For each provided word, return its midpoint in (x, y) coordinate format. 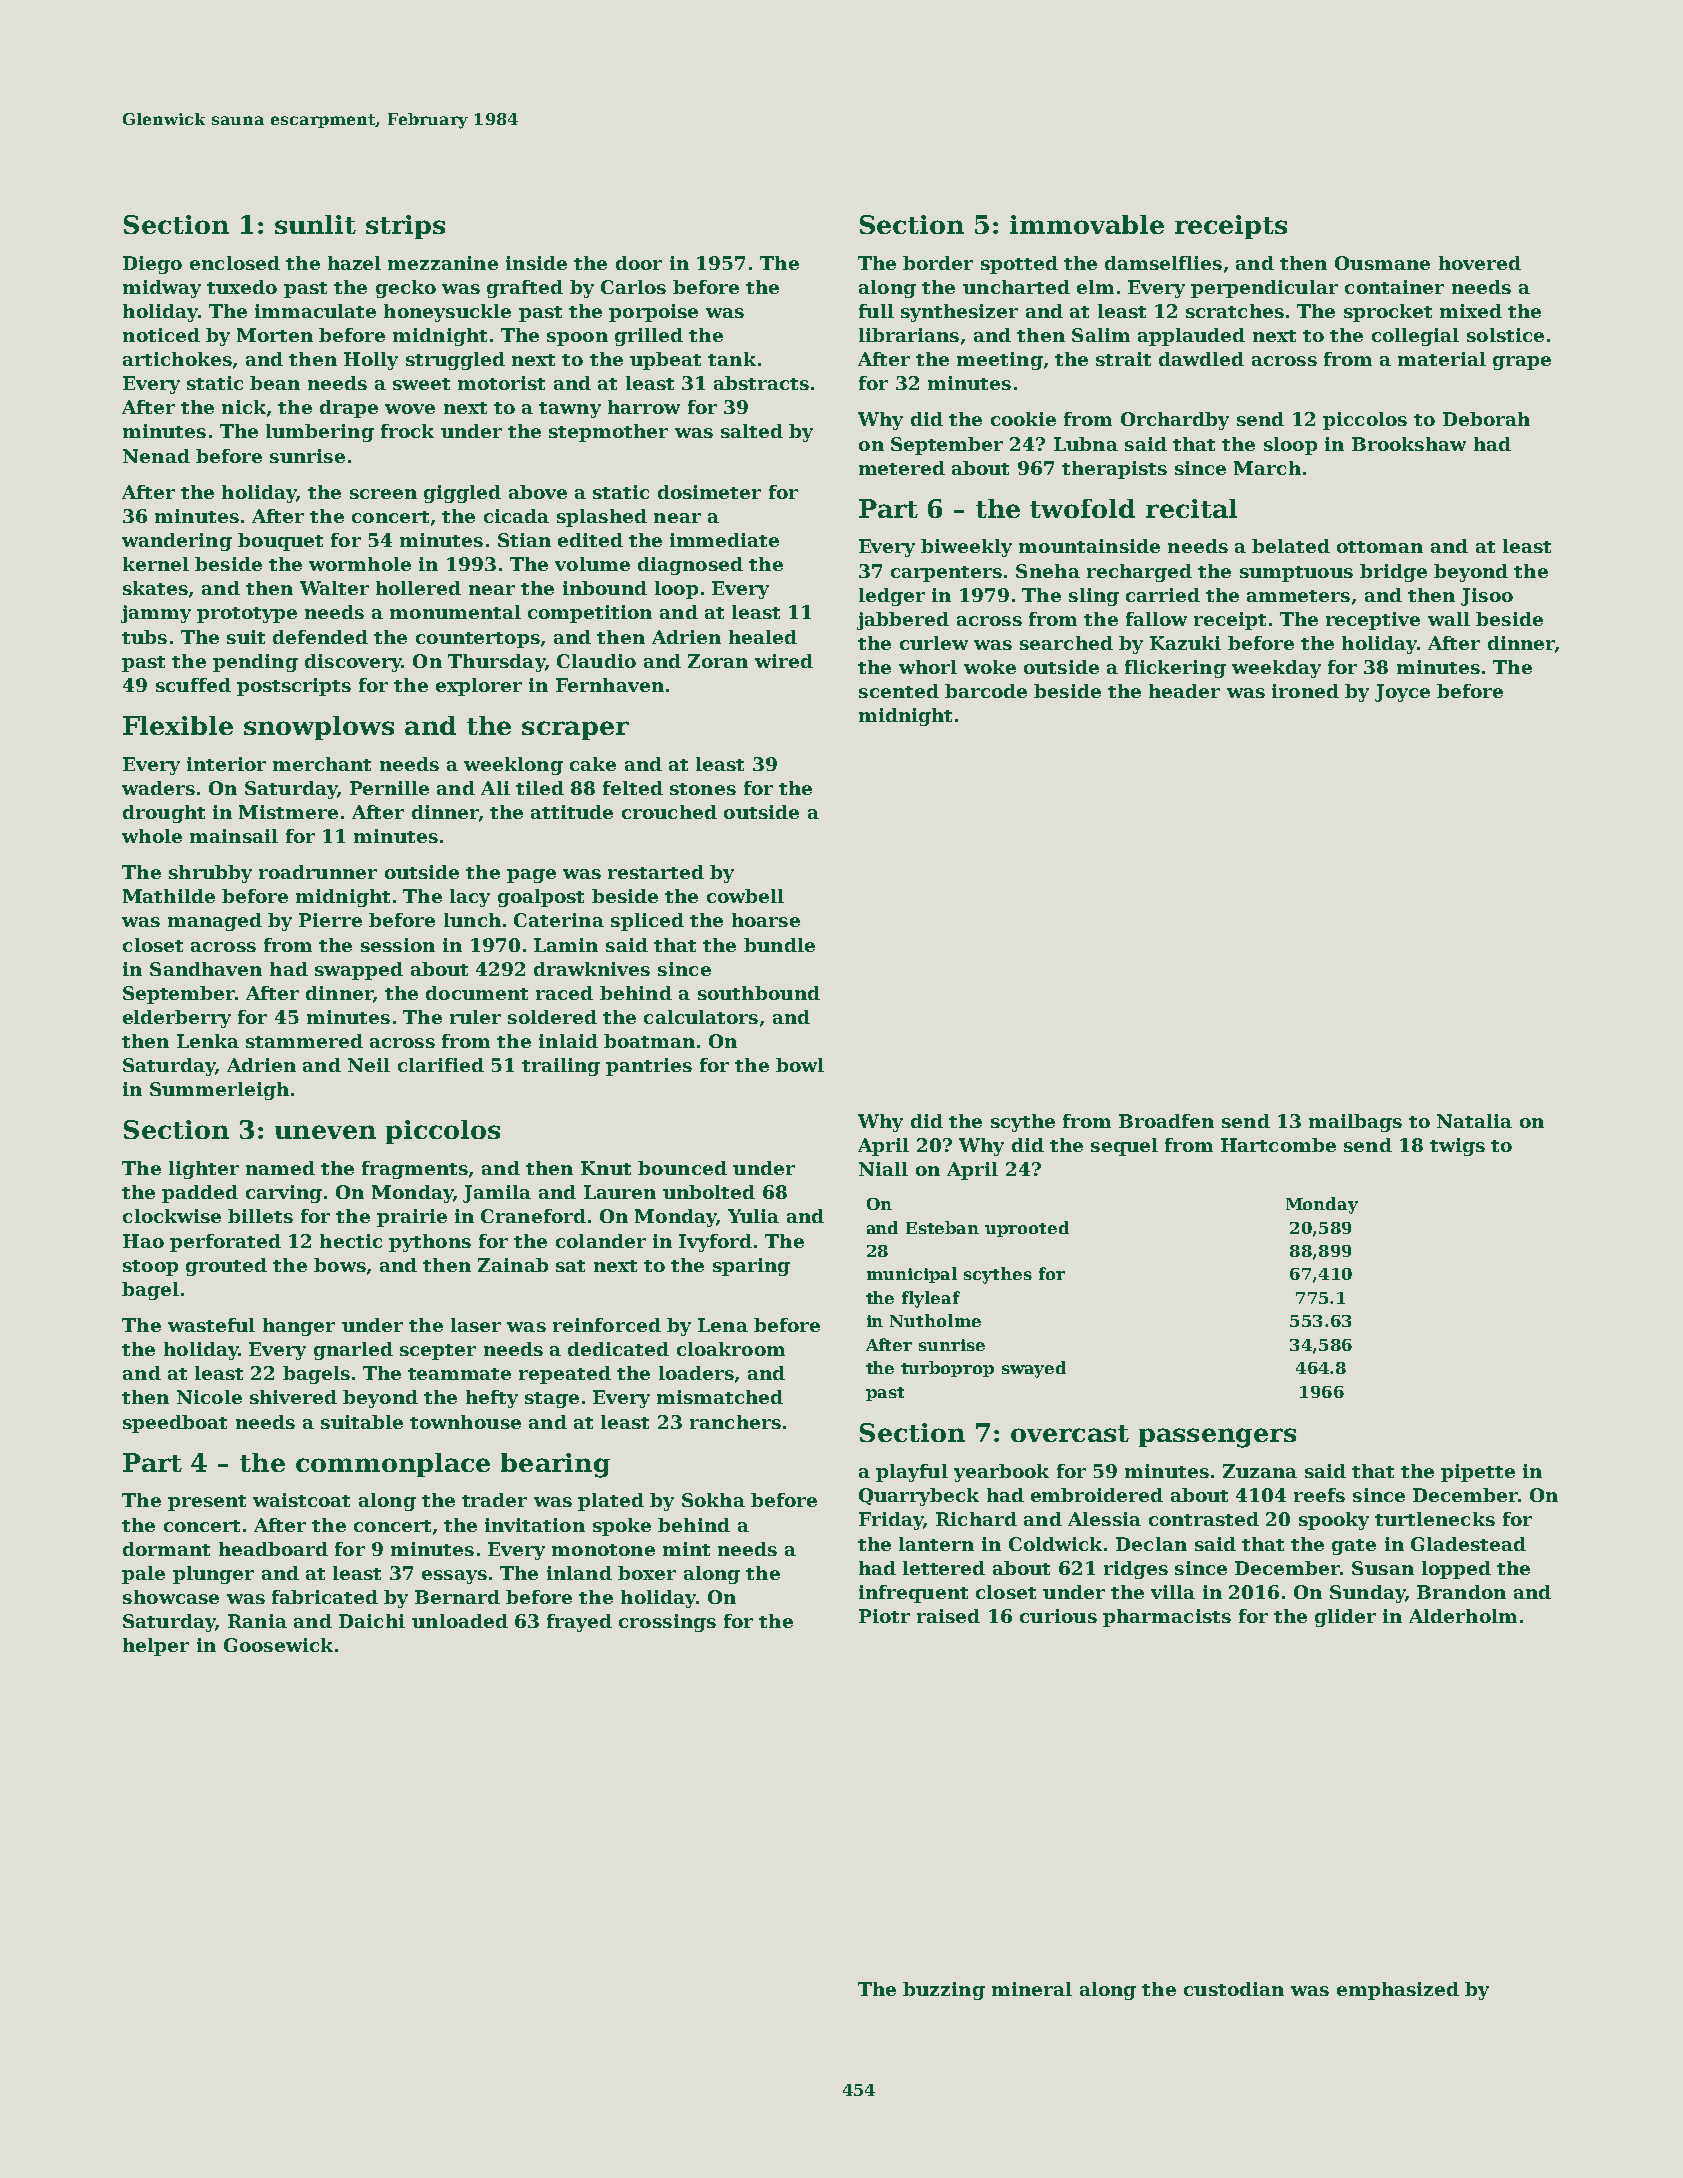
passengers (1217, 1438)
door (639, 263)
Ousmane (1382, 263)
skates (155, 588)
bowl (800, 1065)
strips (405, 227)
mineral (1032, 1989)
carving (284, 1194)
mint (686, 1549)
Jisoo (1487, 597)
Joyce (1402, 693)
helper (156, 1647)
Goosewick (278, 1645)
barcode (986, 691)
